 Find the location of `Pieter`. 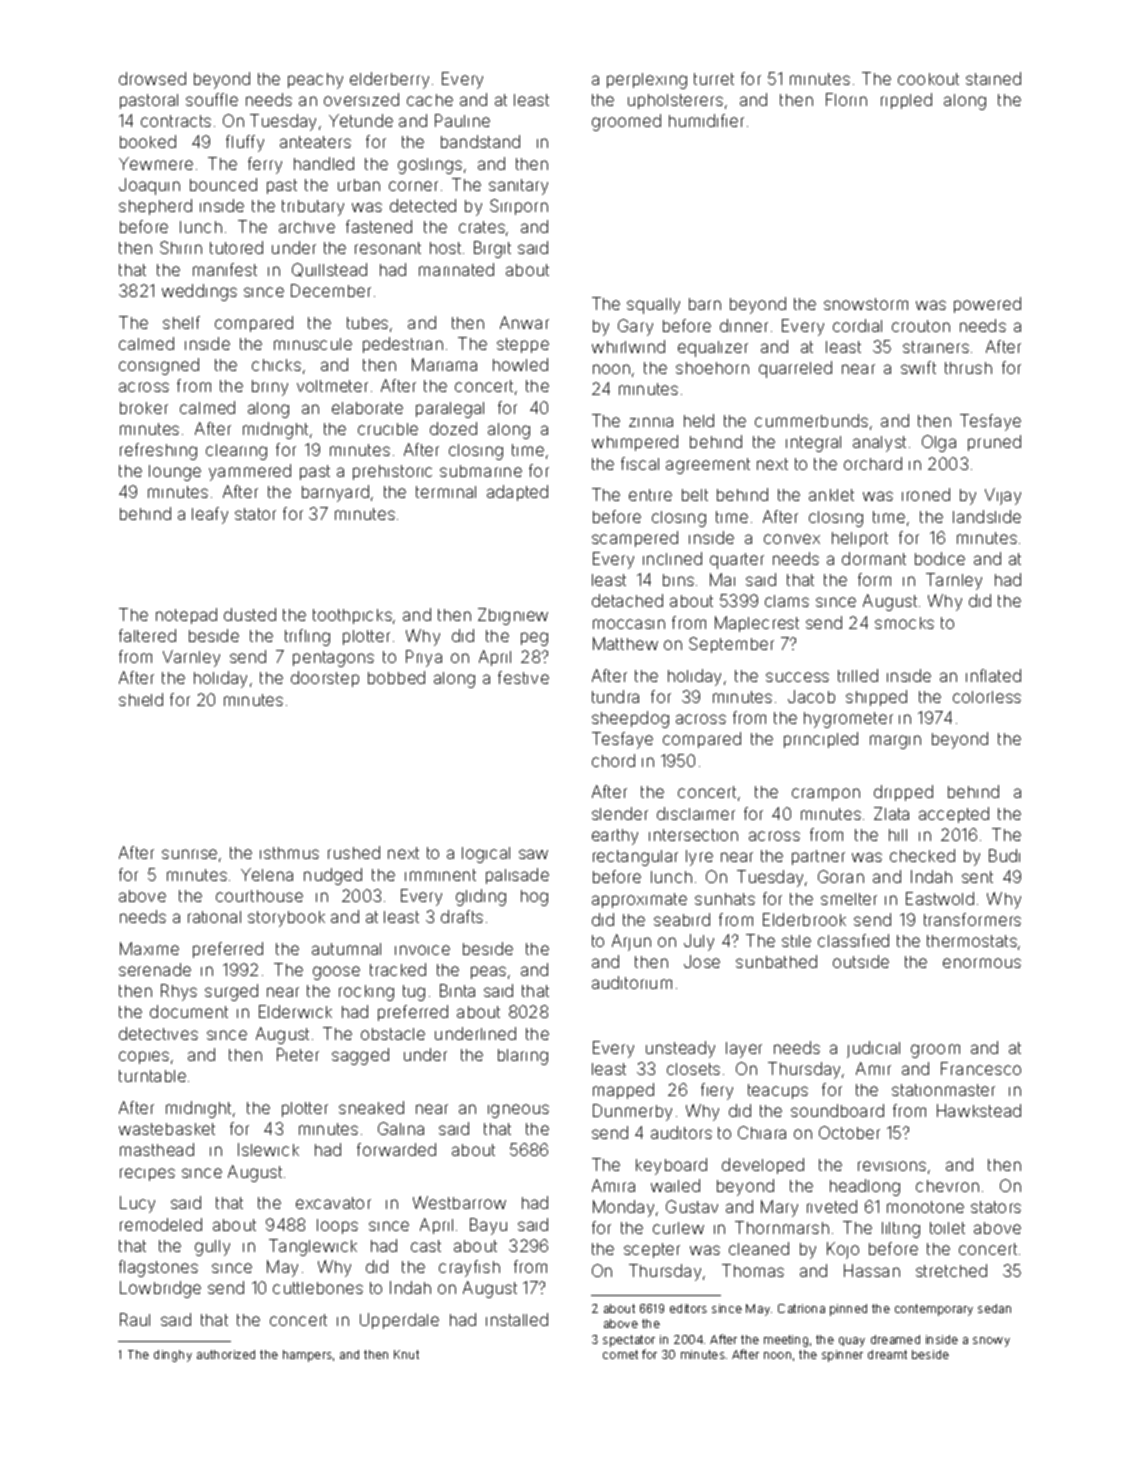

Pieter is located at coordinates (298, 1054).
